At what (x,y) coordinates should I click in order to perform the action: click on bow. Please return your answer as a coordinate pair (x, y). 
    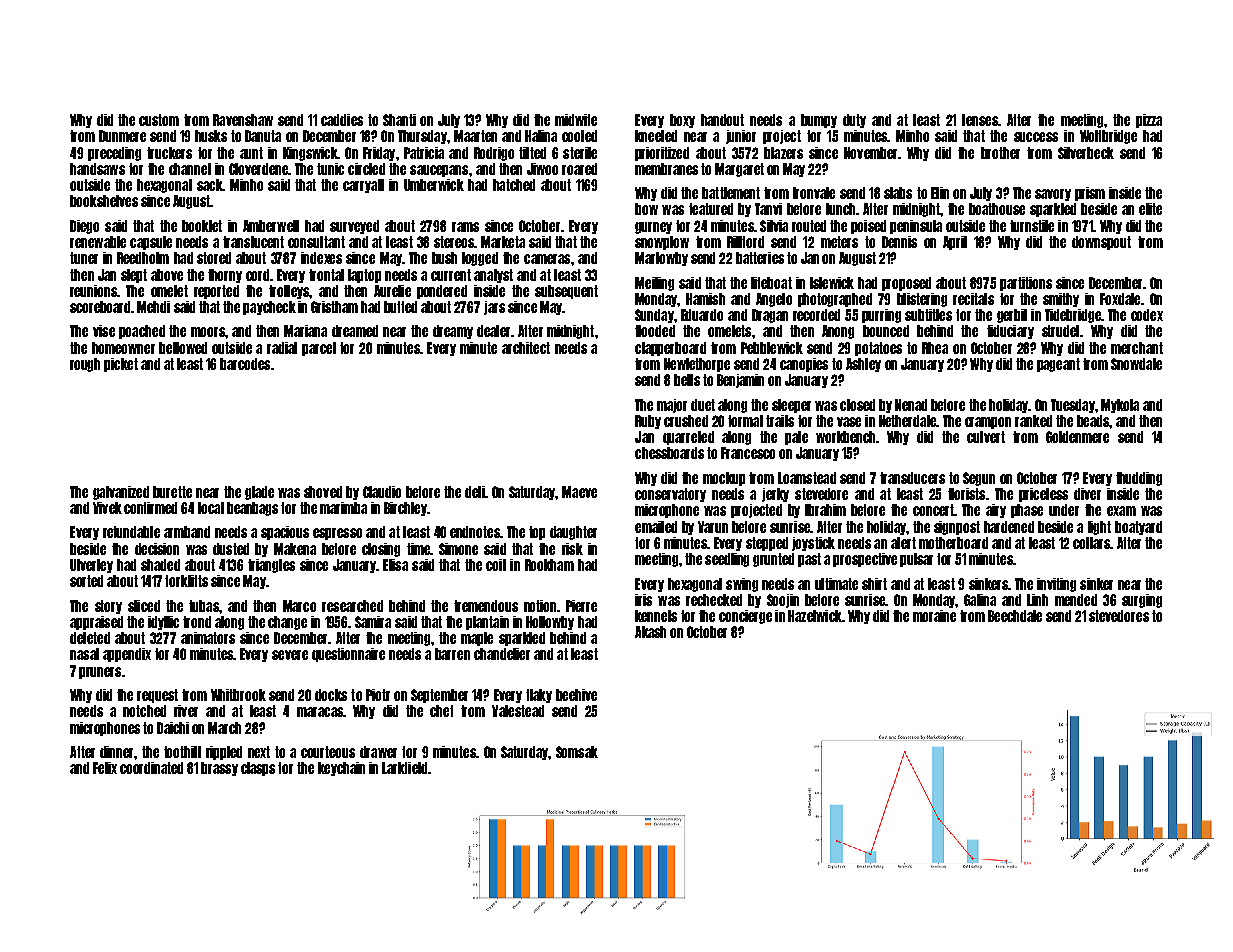
    Looking at the image, I should click on (646, 209).
